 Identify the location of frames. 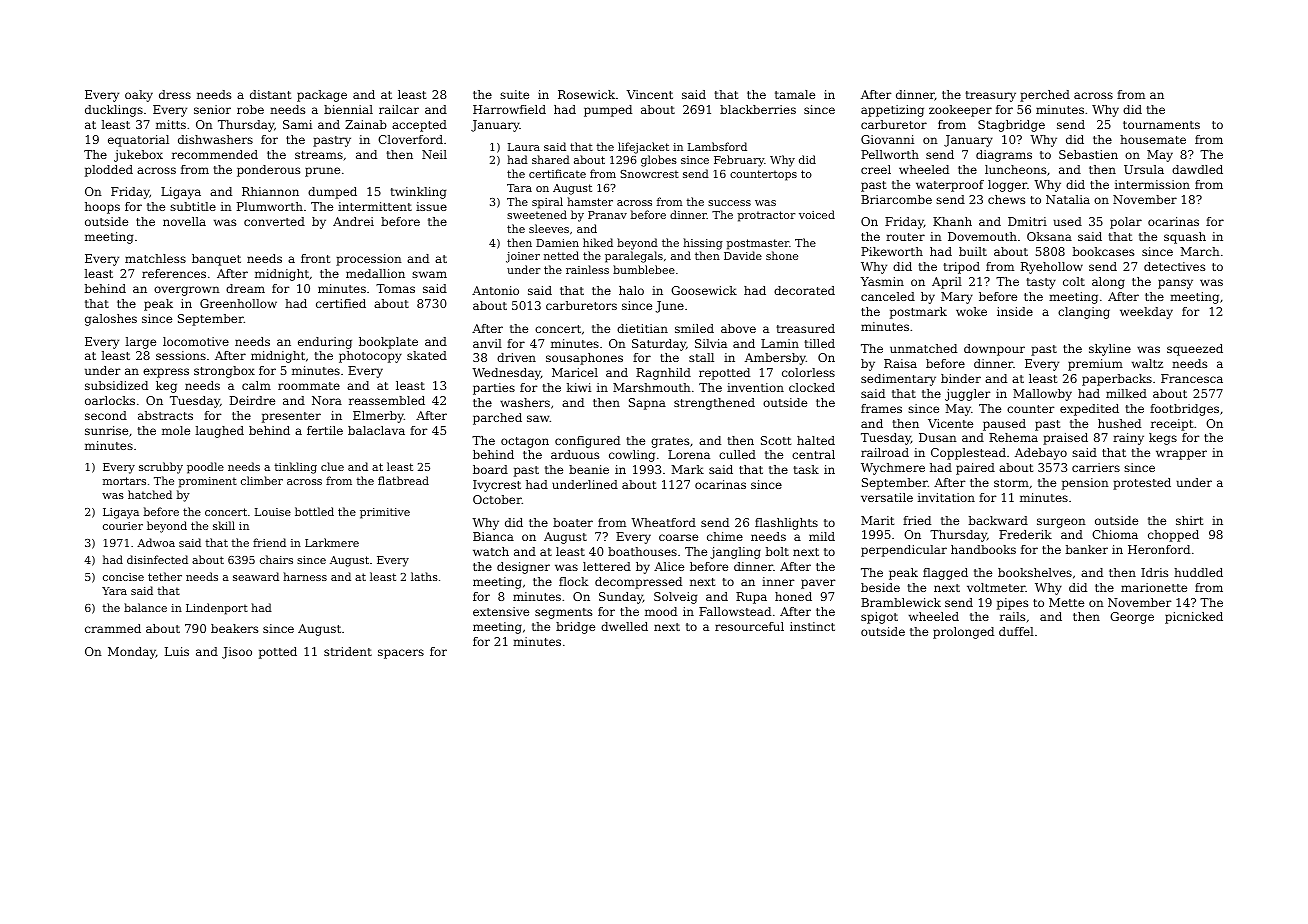
(881, 408).
